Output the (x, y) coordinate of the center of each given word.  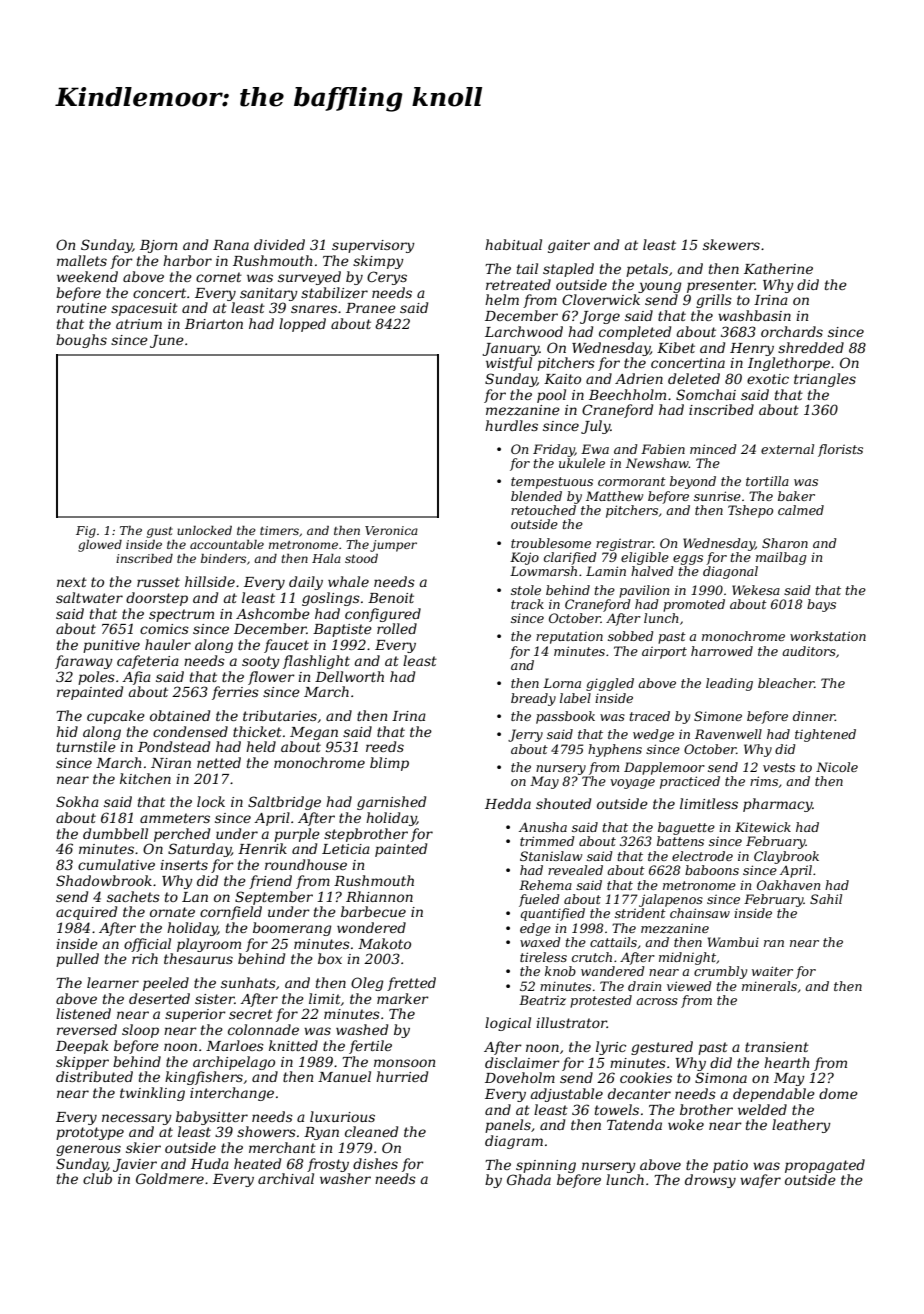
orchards (792, 331)
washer (345, 1178)
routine (82, 308)
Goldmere (170, 1178)
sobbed (630, 636)
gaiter (569, 246)
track (527, 604)
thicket (257, 731)
